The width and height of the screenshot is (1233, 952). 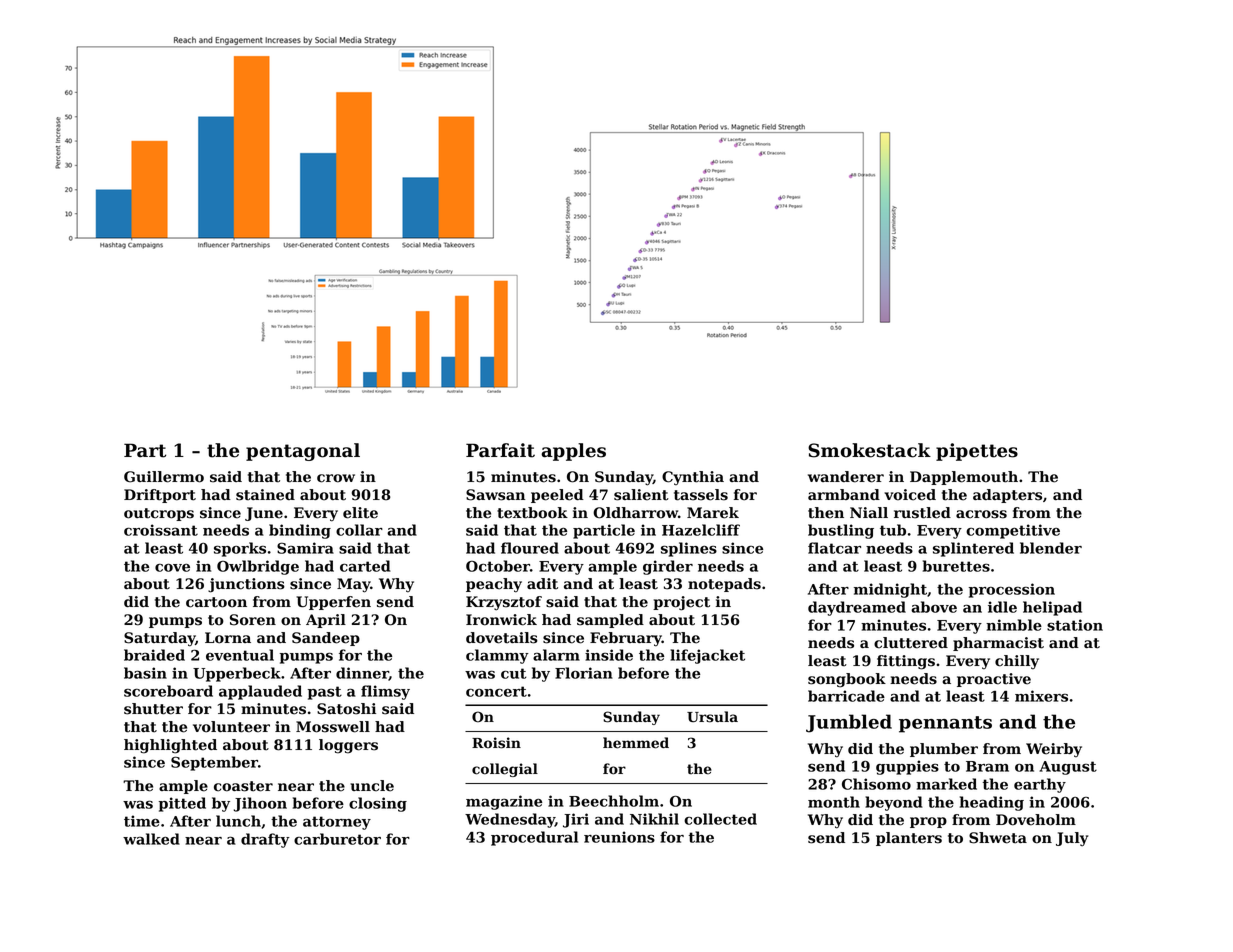 I want to click on uncle, so click(x=372, y=786).
